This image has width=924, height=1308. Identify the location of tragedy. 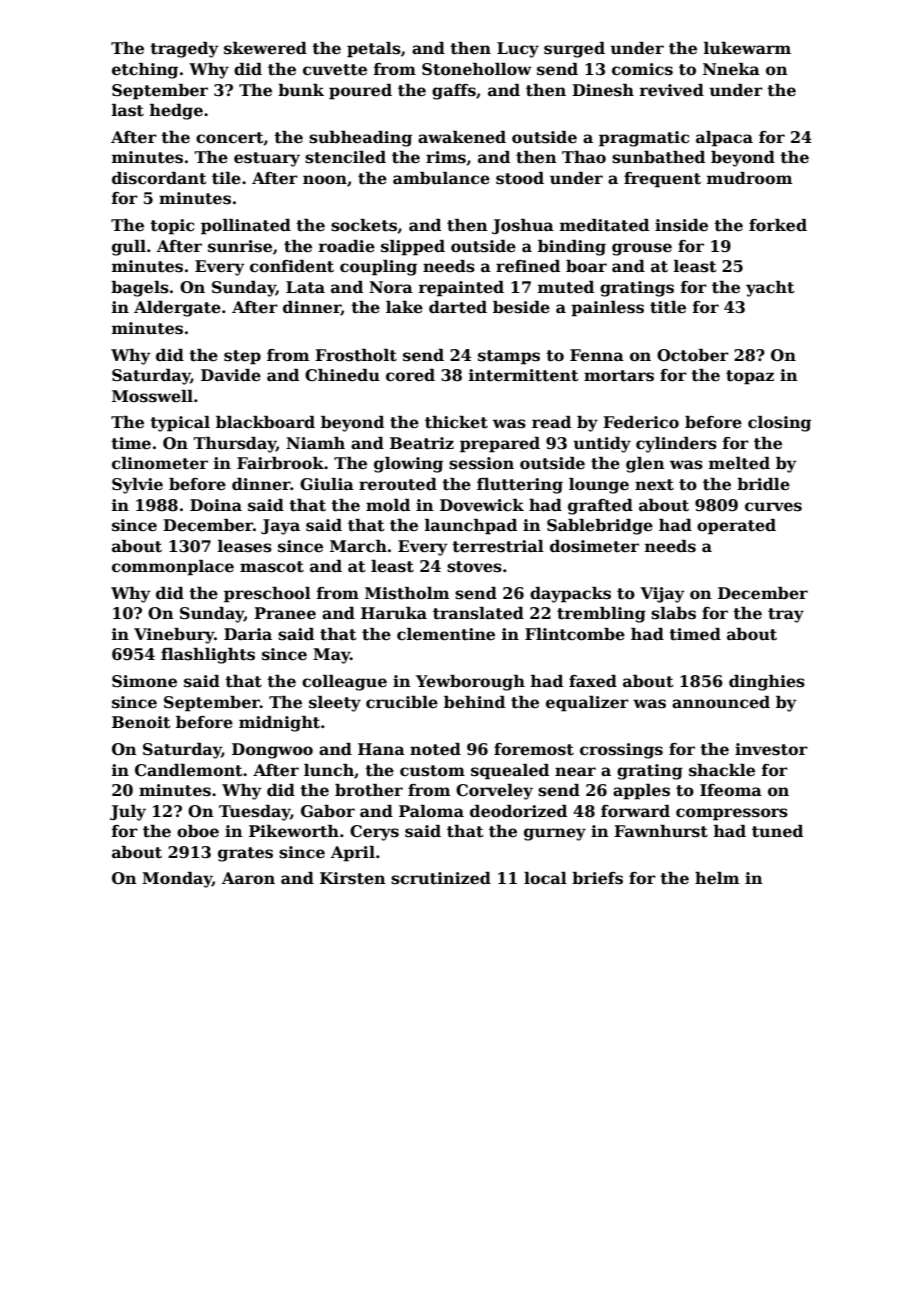
(184, 50).
